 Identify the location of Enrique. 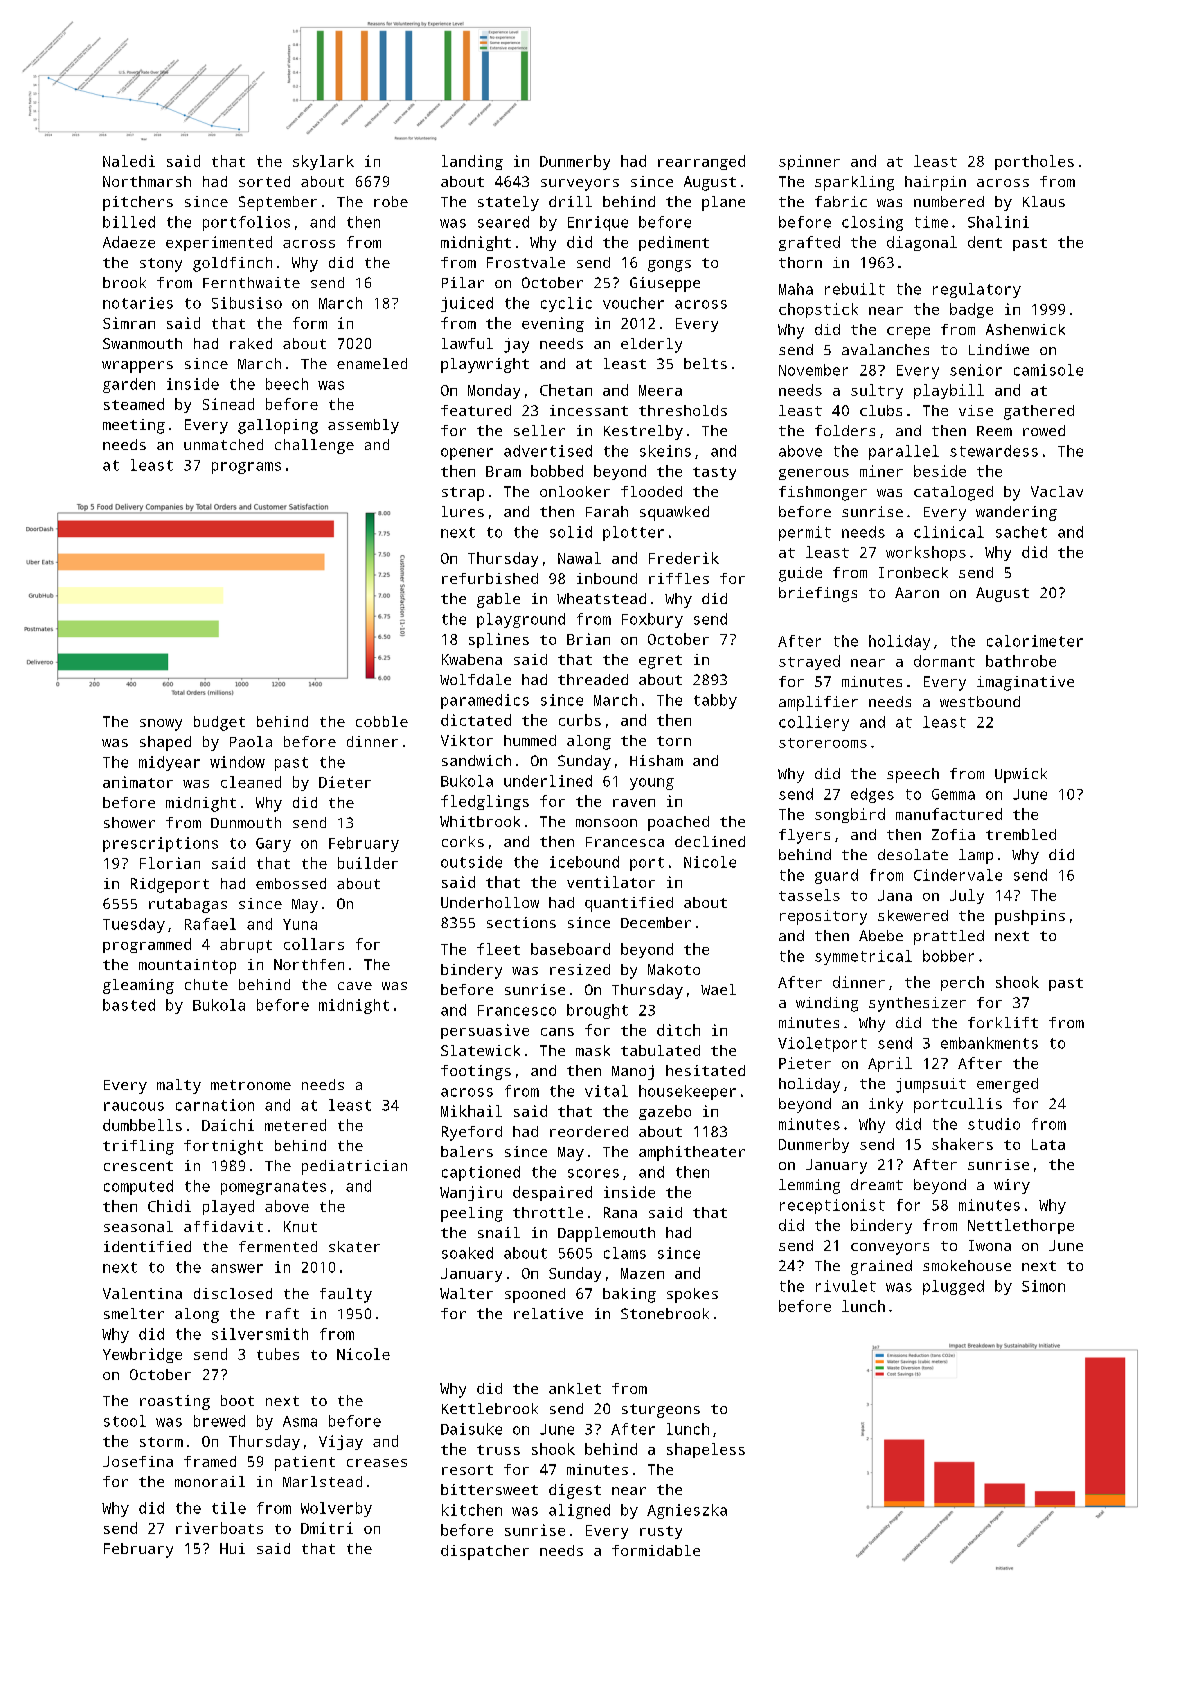
(598, 223).
